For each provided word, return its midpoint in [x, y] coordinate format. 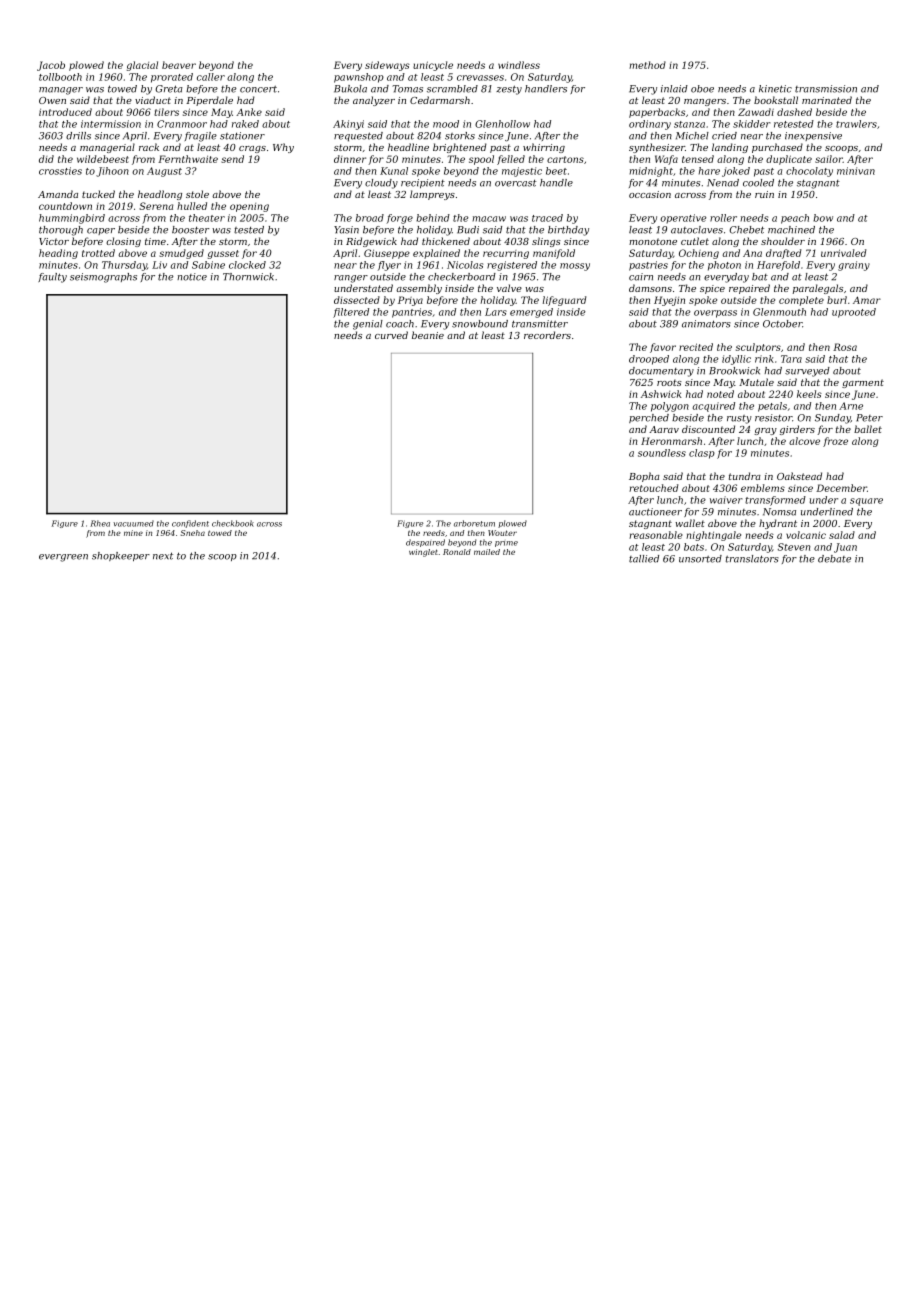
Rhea [100, 523]
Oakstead [799, 476]
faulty [52, 278]
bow [823, 218]
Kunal [394, 171]
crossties [60, 171]
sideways [387, 66]
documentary [661, 372]
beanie [428, 335]
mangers [705, 102]
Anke [249, 112]
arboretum [474, 523]
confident [190, 524]
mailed [487, 552]
